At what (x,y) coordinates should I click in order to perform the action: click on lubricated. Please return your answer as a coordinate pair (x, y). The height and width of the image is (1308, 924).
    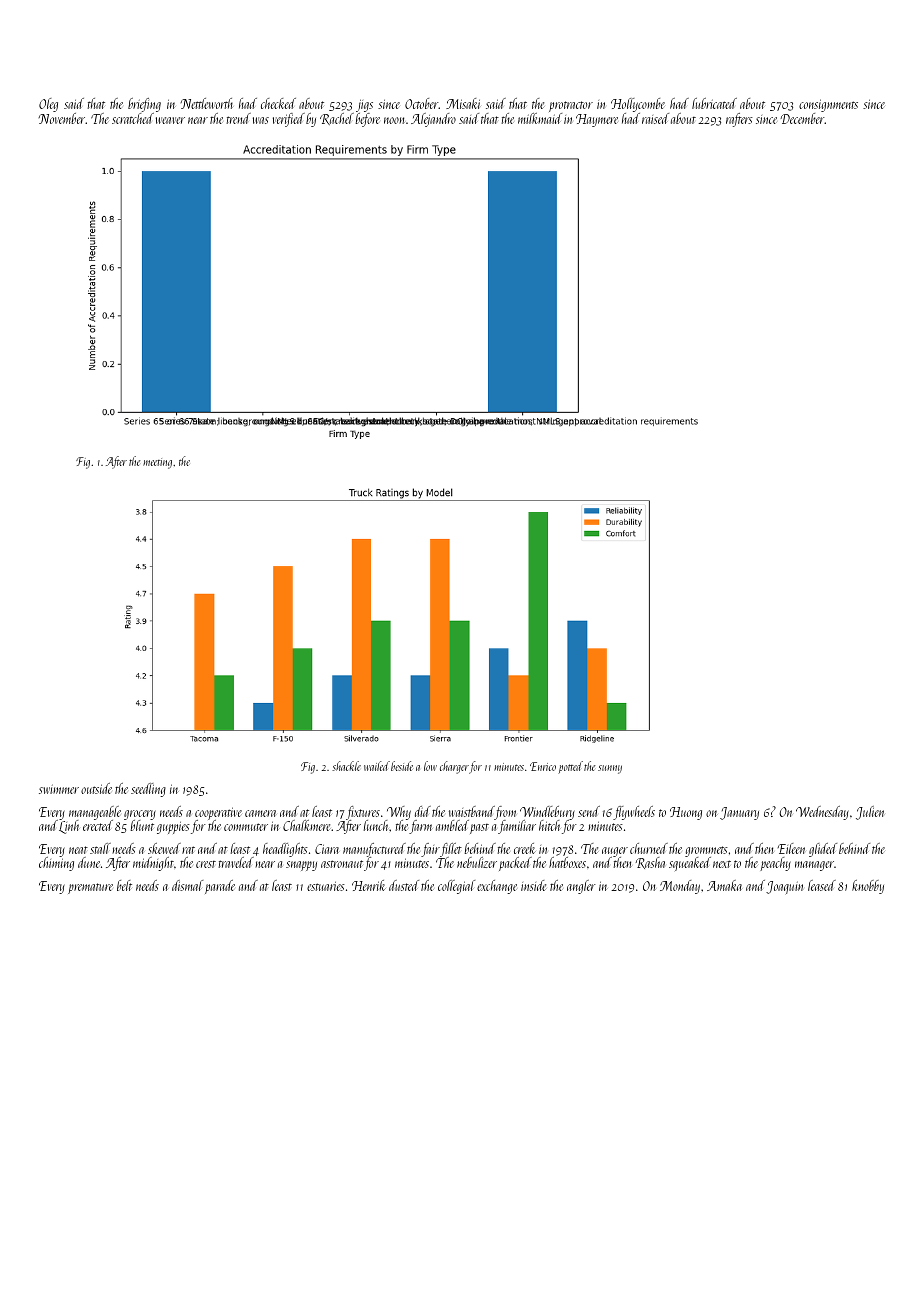
    Looking at the image, I should click on (714, 103).
